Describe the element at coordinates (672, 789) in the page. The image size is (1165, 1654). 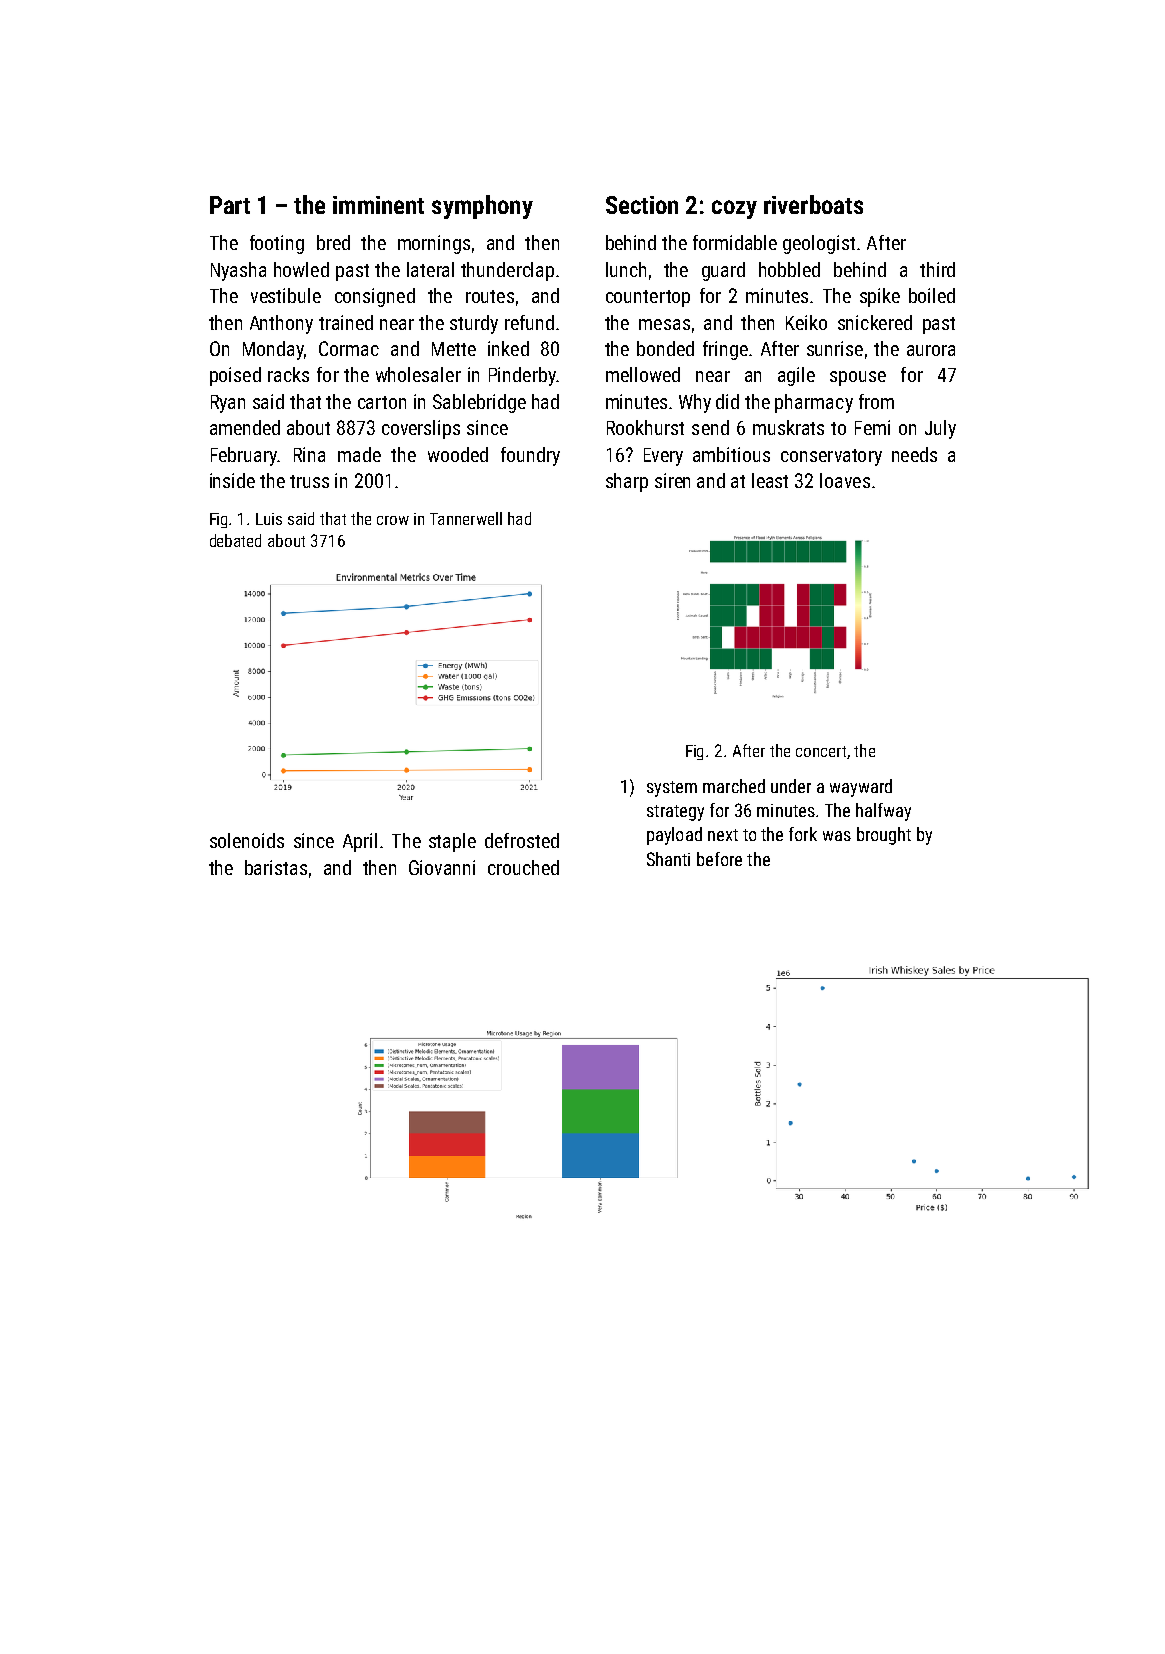
I see `system` at that location.
